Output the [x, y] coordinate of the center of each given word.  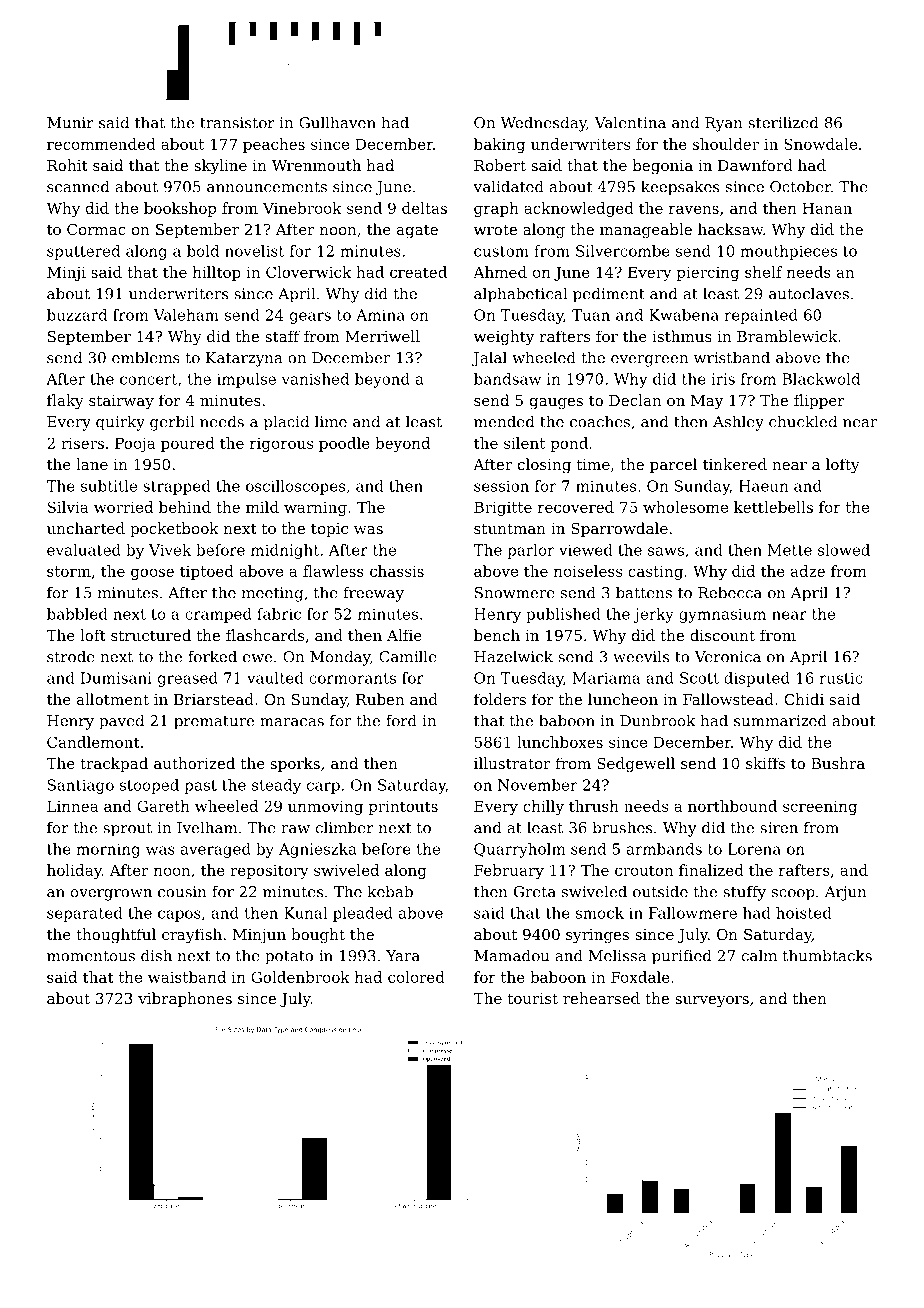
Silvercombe [623, 251]
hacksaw [730, 229]
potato [289, 958]
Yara [403, 956]
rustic [841, 678]
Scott [699, 678]
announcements [267, 187]
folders [500, 699]
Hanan [827, 208]
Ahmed [500, 272]
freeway [373, 594]
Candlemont [93, 742]
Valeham [186, 315]
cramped [218, 615]
